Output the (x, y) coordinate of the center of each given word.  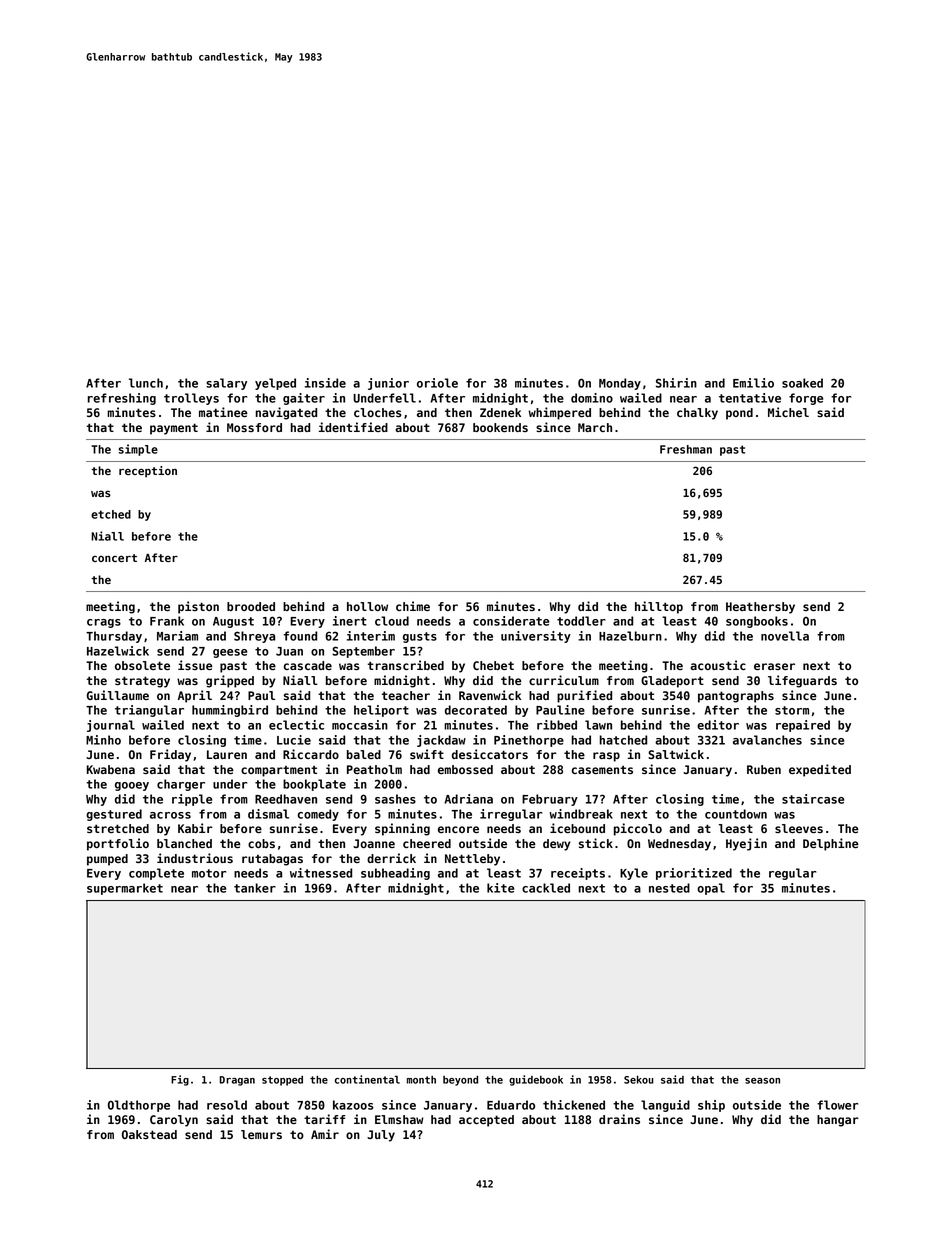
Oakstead (149, 1134)
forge (806, 399)
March (595, 427)
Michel (788, 412)
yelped (275, 384)
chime (413, 606)
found (300, 636)
